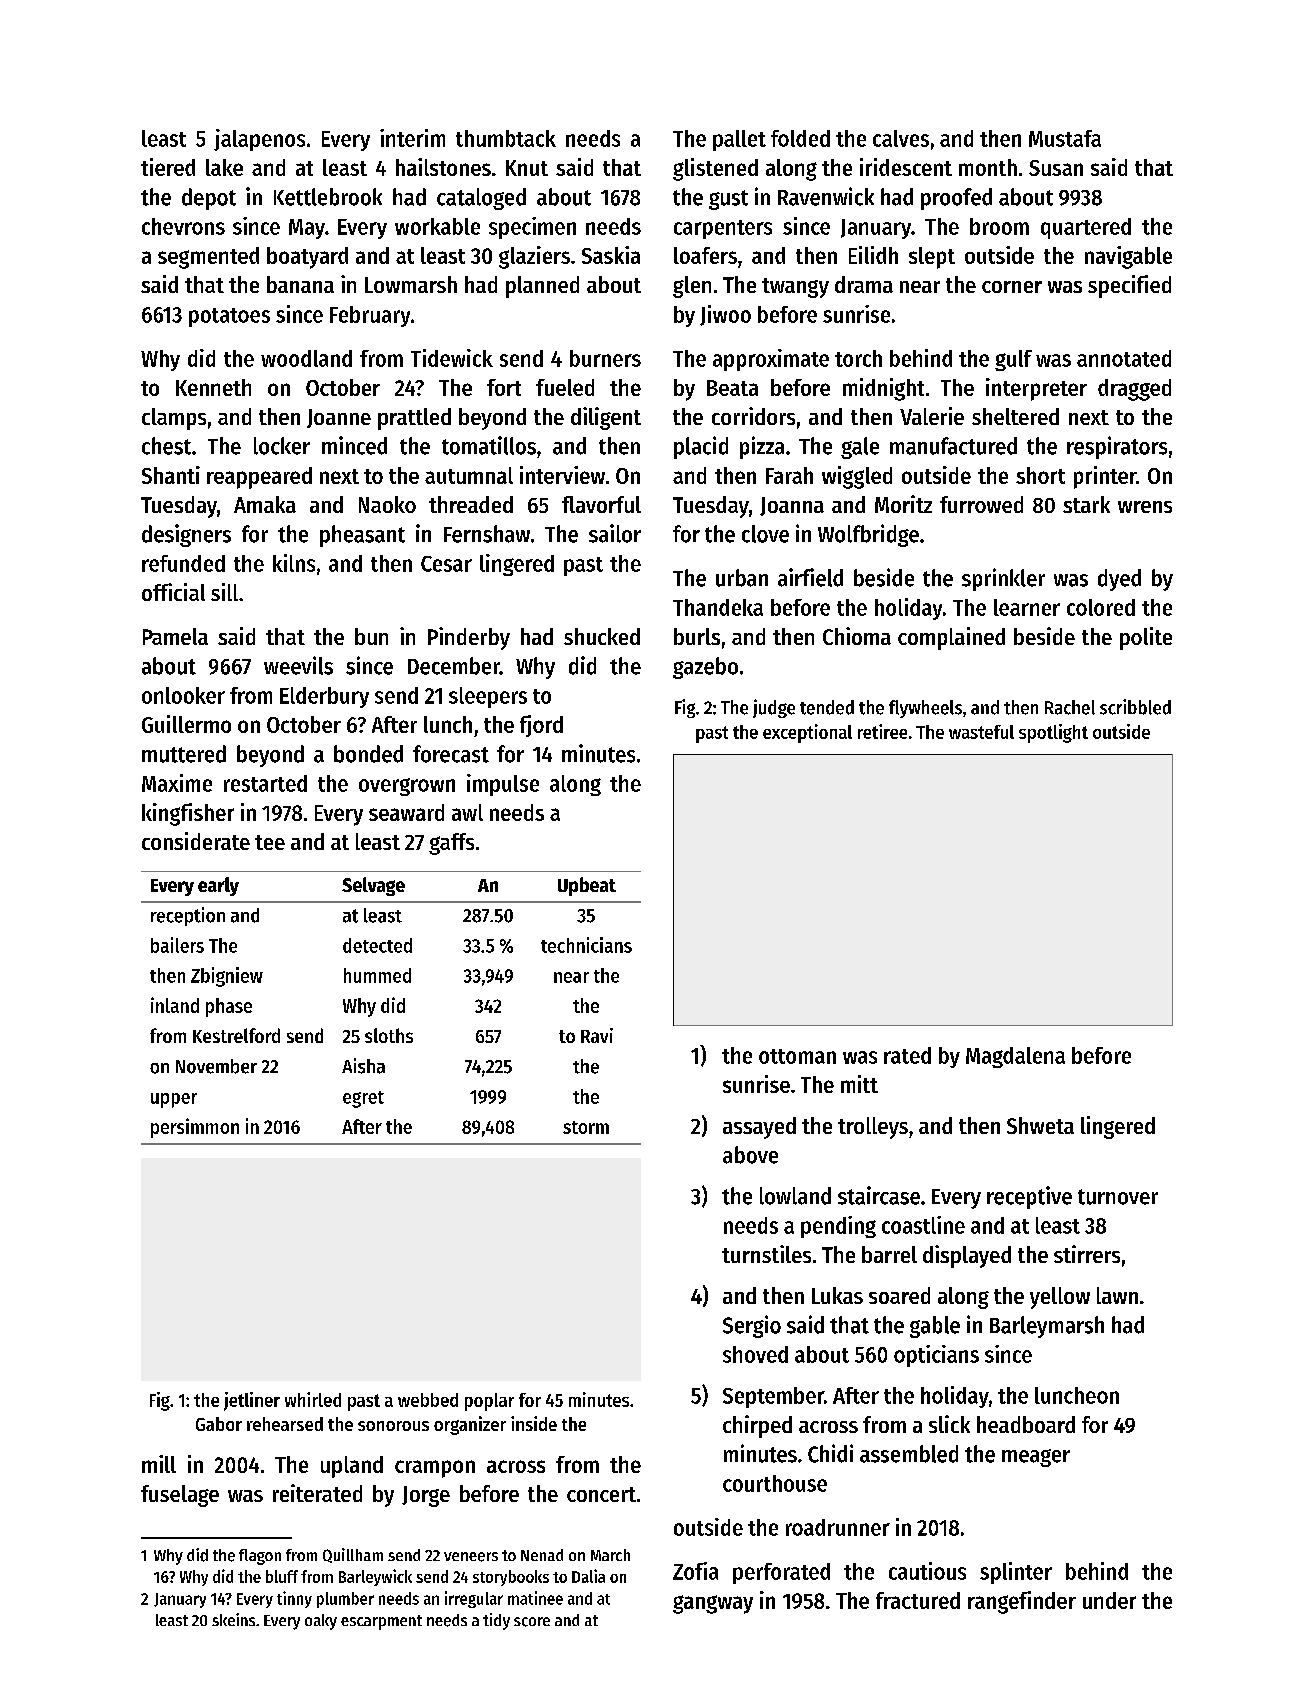 This screenshot has height=1701, width=1314. Describe the element at coordinates (259, 140) in the screenshot. I see `jalapenos` at that location.
